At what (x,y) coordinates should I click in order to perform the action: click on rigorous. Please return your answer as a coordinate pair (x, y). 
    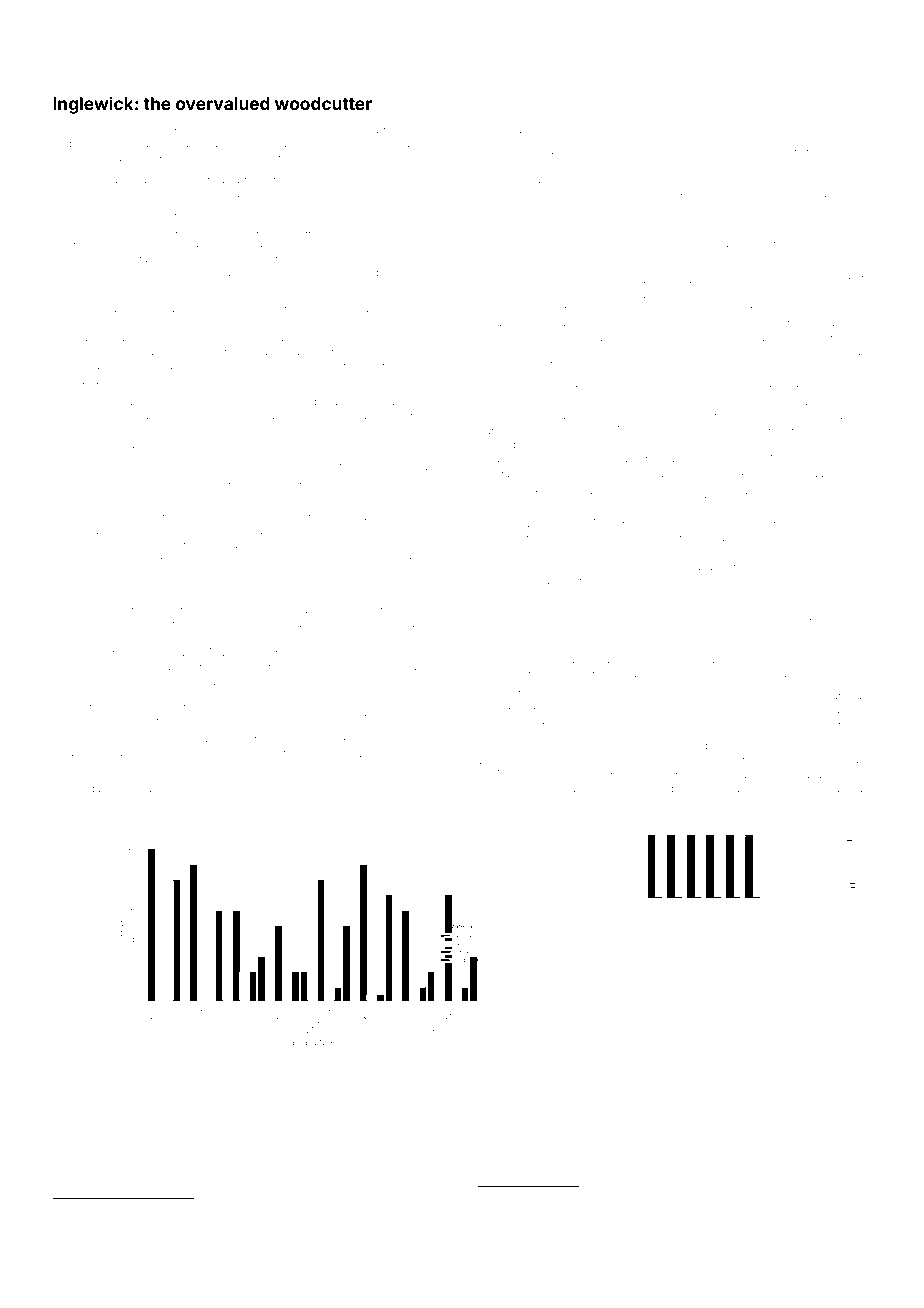
    Looking at the image, I should click on (425, 274).
